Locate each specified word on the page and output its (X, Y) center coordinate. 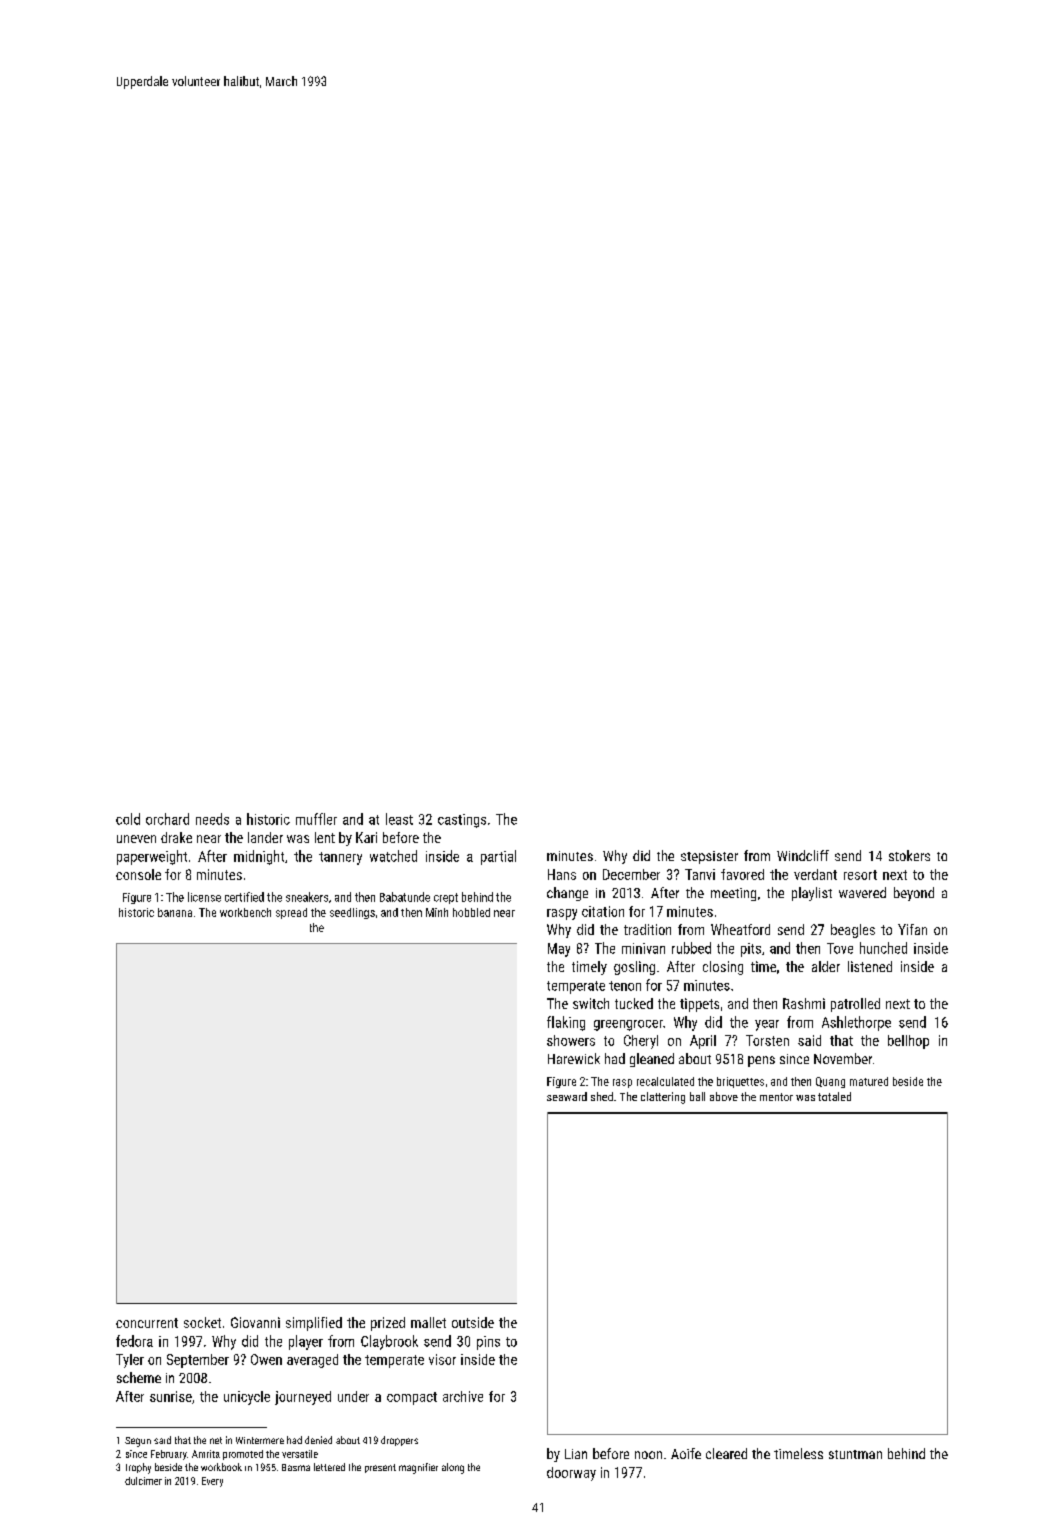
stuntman (855, 1454)
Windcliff (803, 855)
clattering (663, 1098)
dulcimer (143, 1481)
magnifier (418, 1468)
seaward (567, 1096)
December (631, 874)
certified (244, 897)
